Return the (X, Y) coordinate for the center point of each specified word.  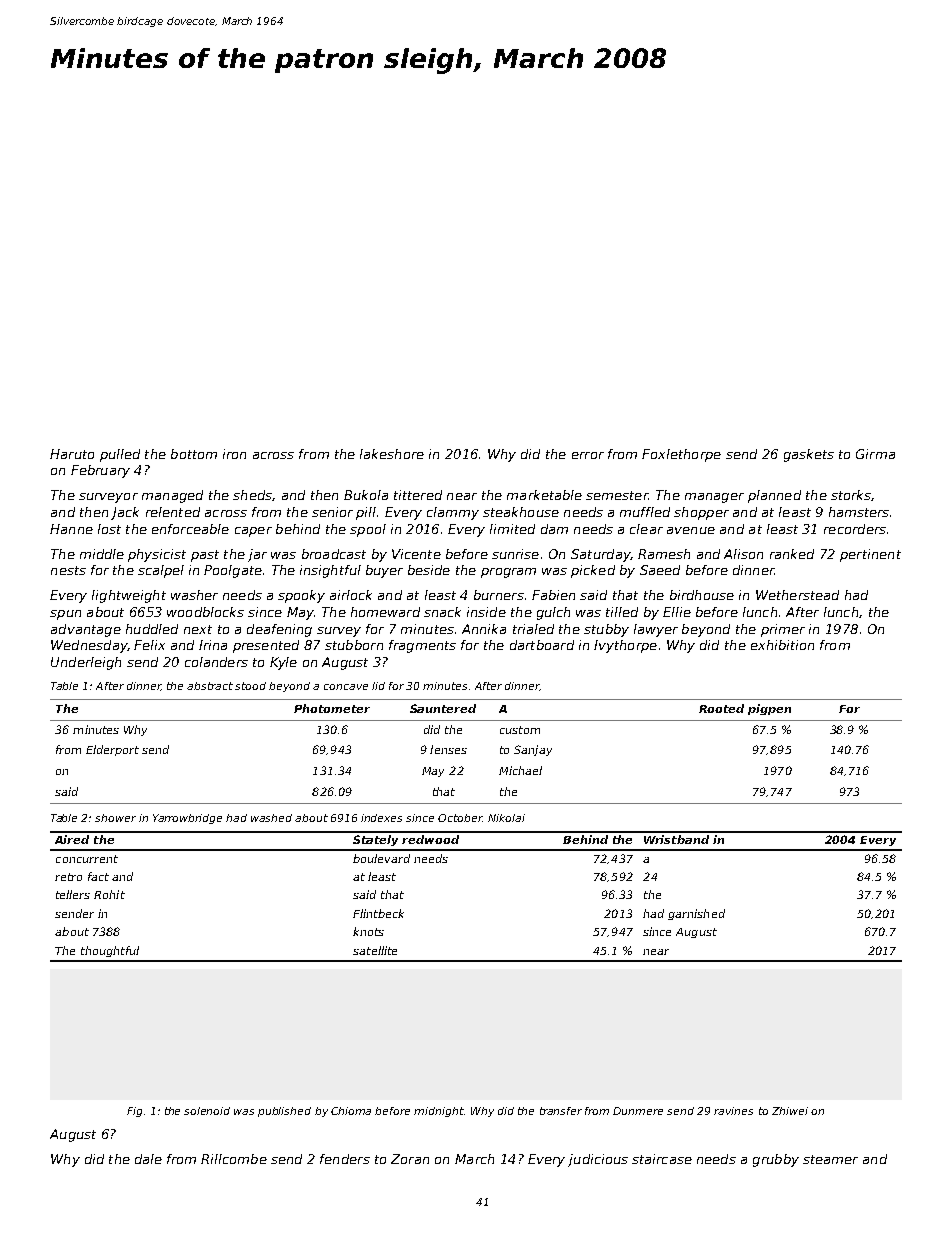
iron (234, 454)
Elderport (112, 750)
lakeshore (392, 454)
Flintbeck (378, 913)
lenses (448, 749)
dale (148, 1159)
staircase (662, 1159)
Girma (875, 454)
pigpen (769, 709)
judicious (598, 1160)
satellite (375, 950)
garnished (696, 914)
